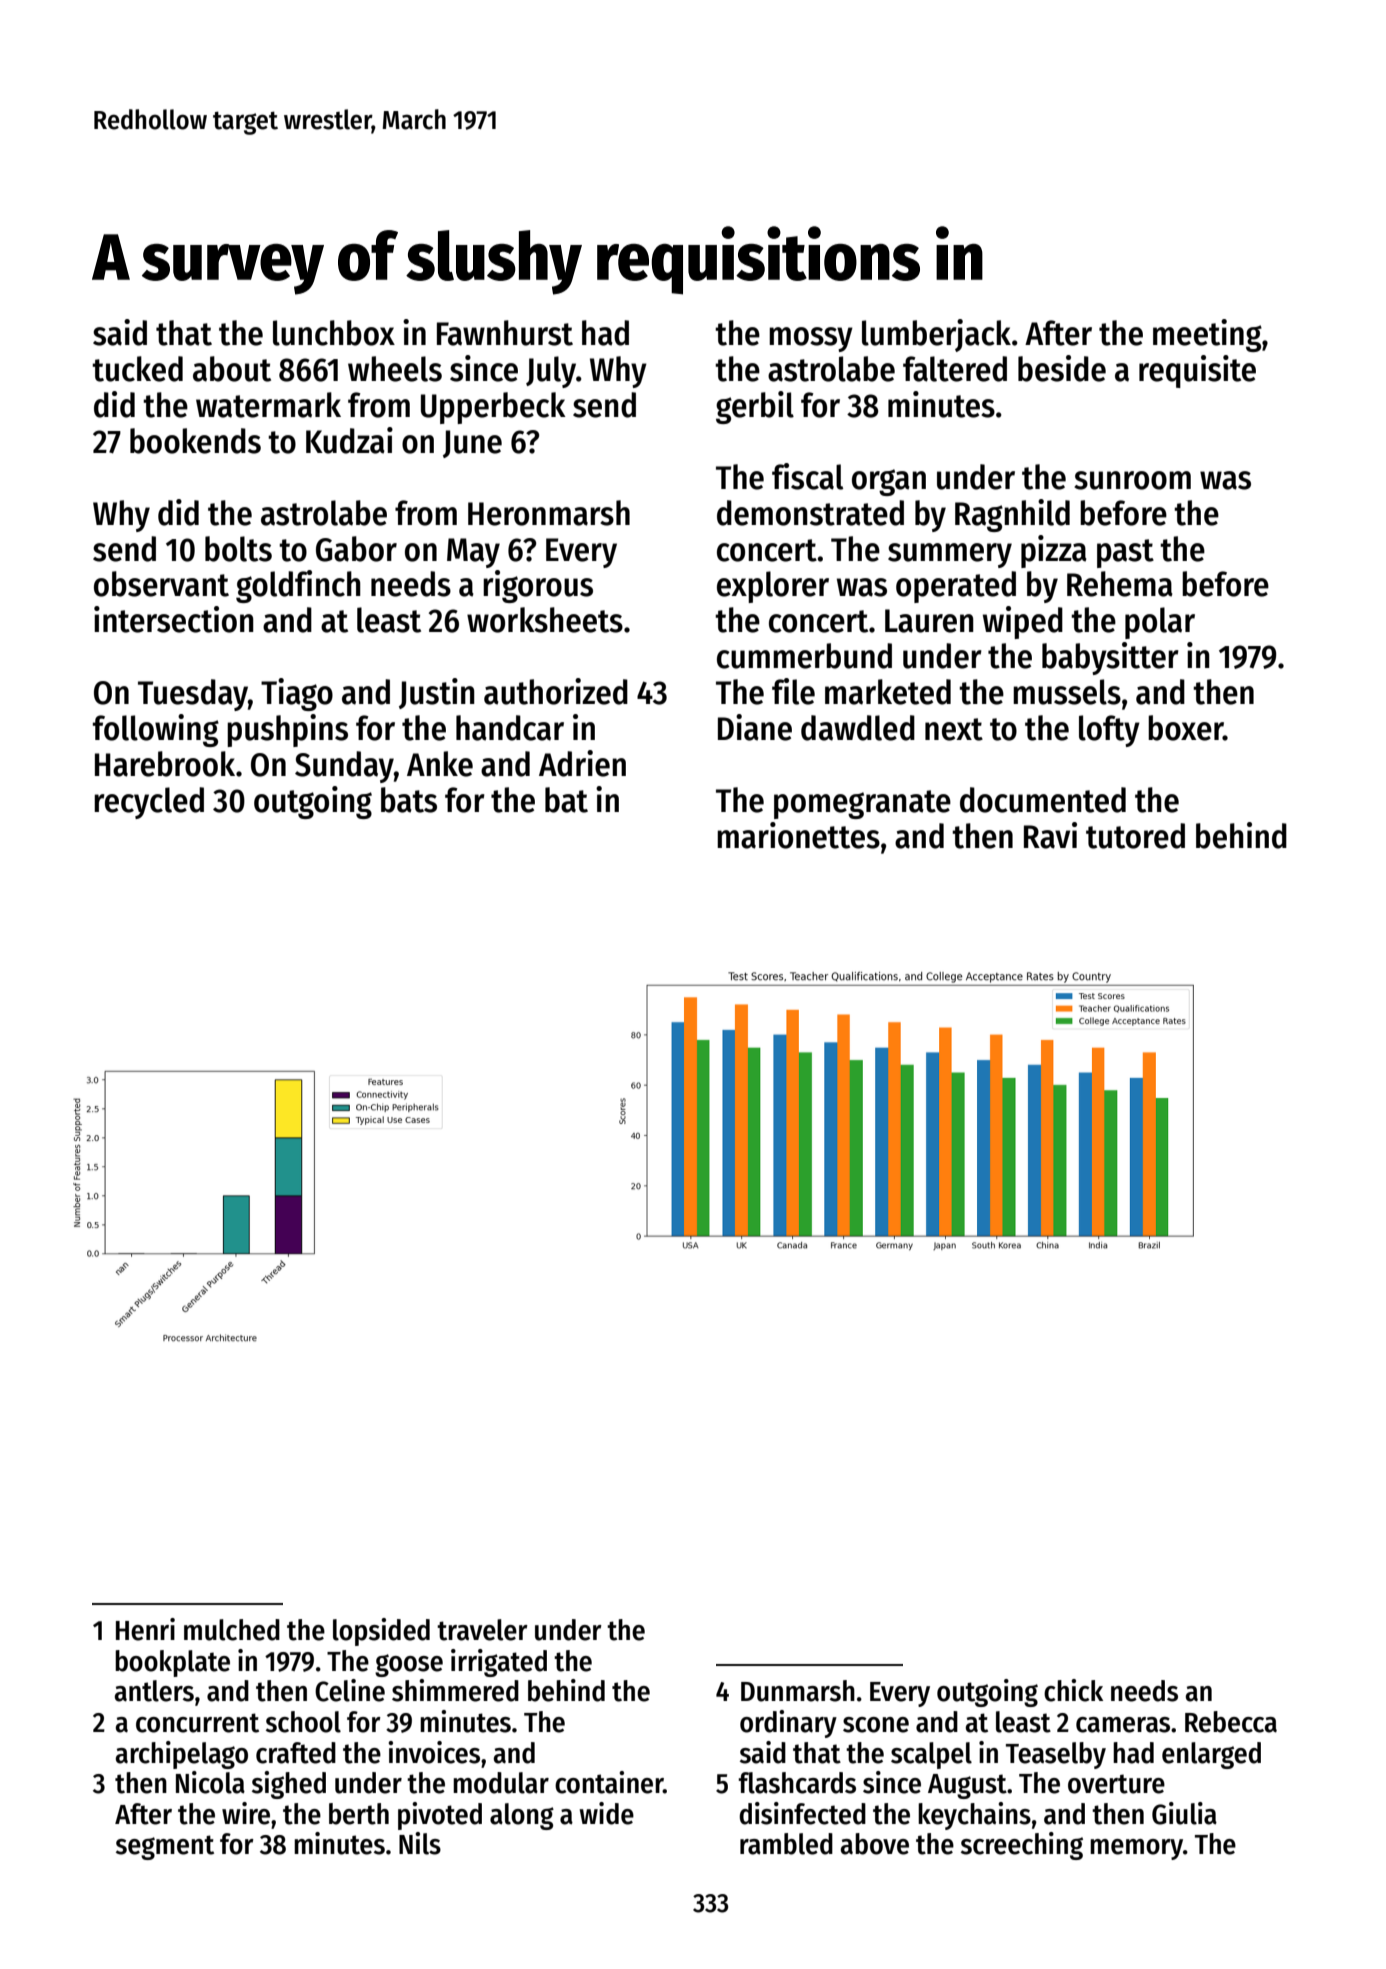 The image size is (1386, 1969). Describe the element at coordinates (1135, 836) in the document. I see `tutored` at that location.
